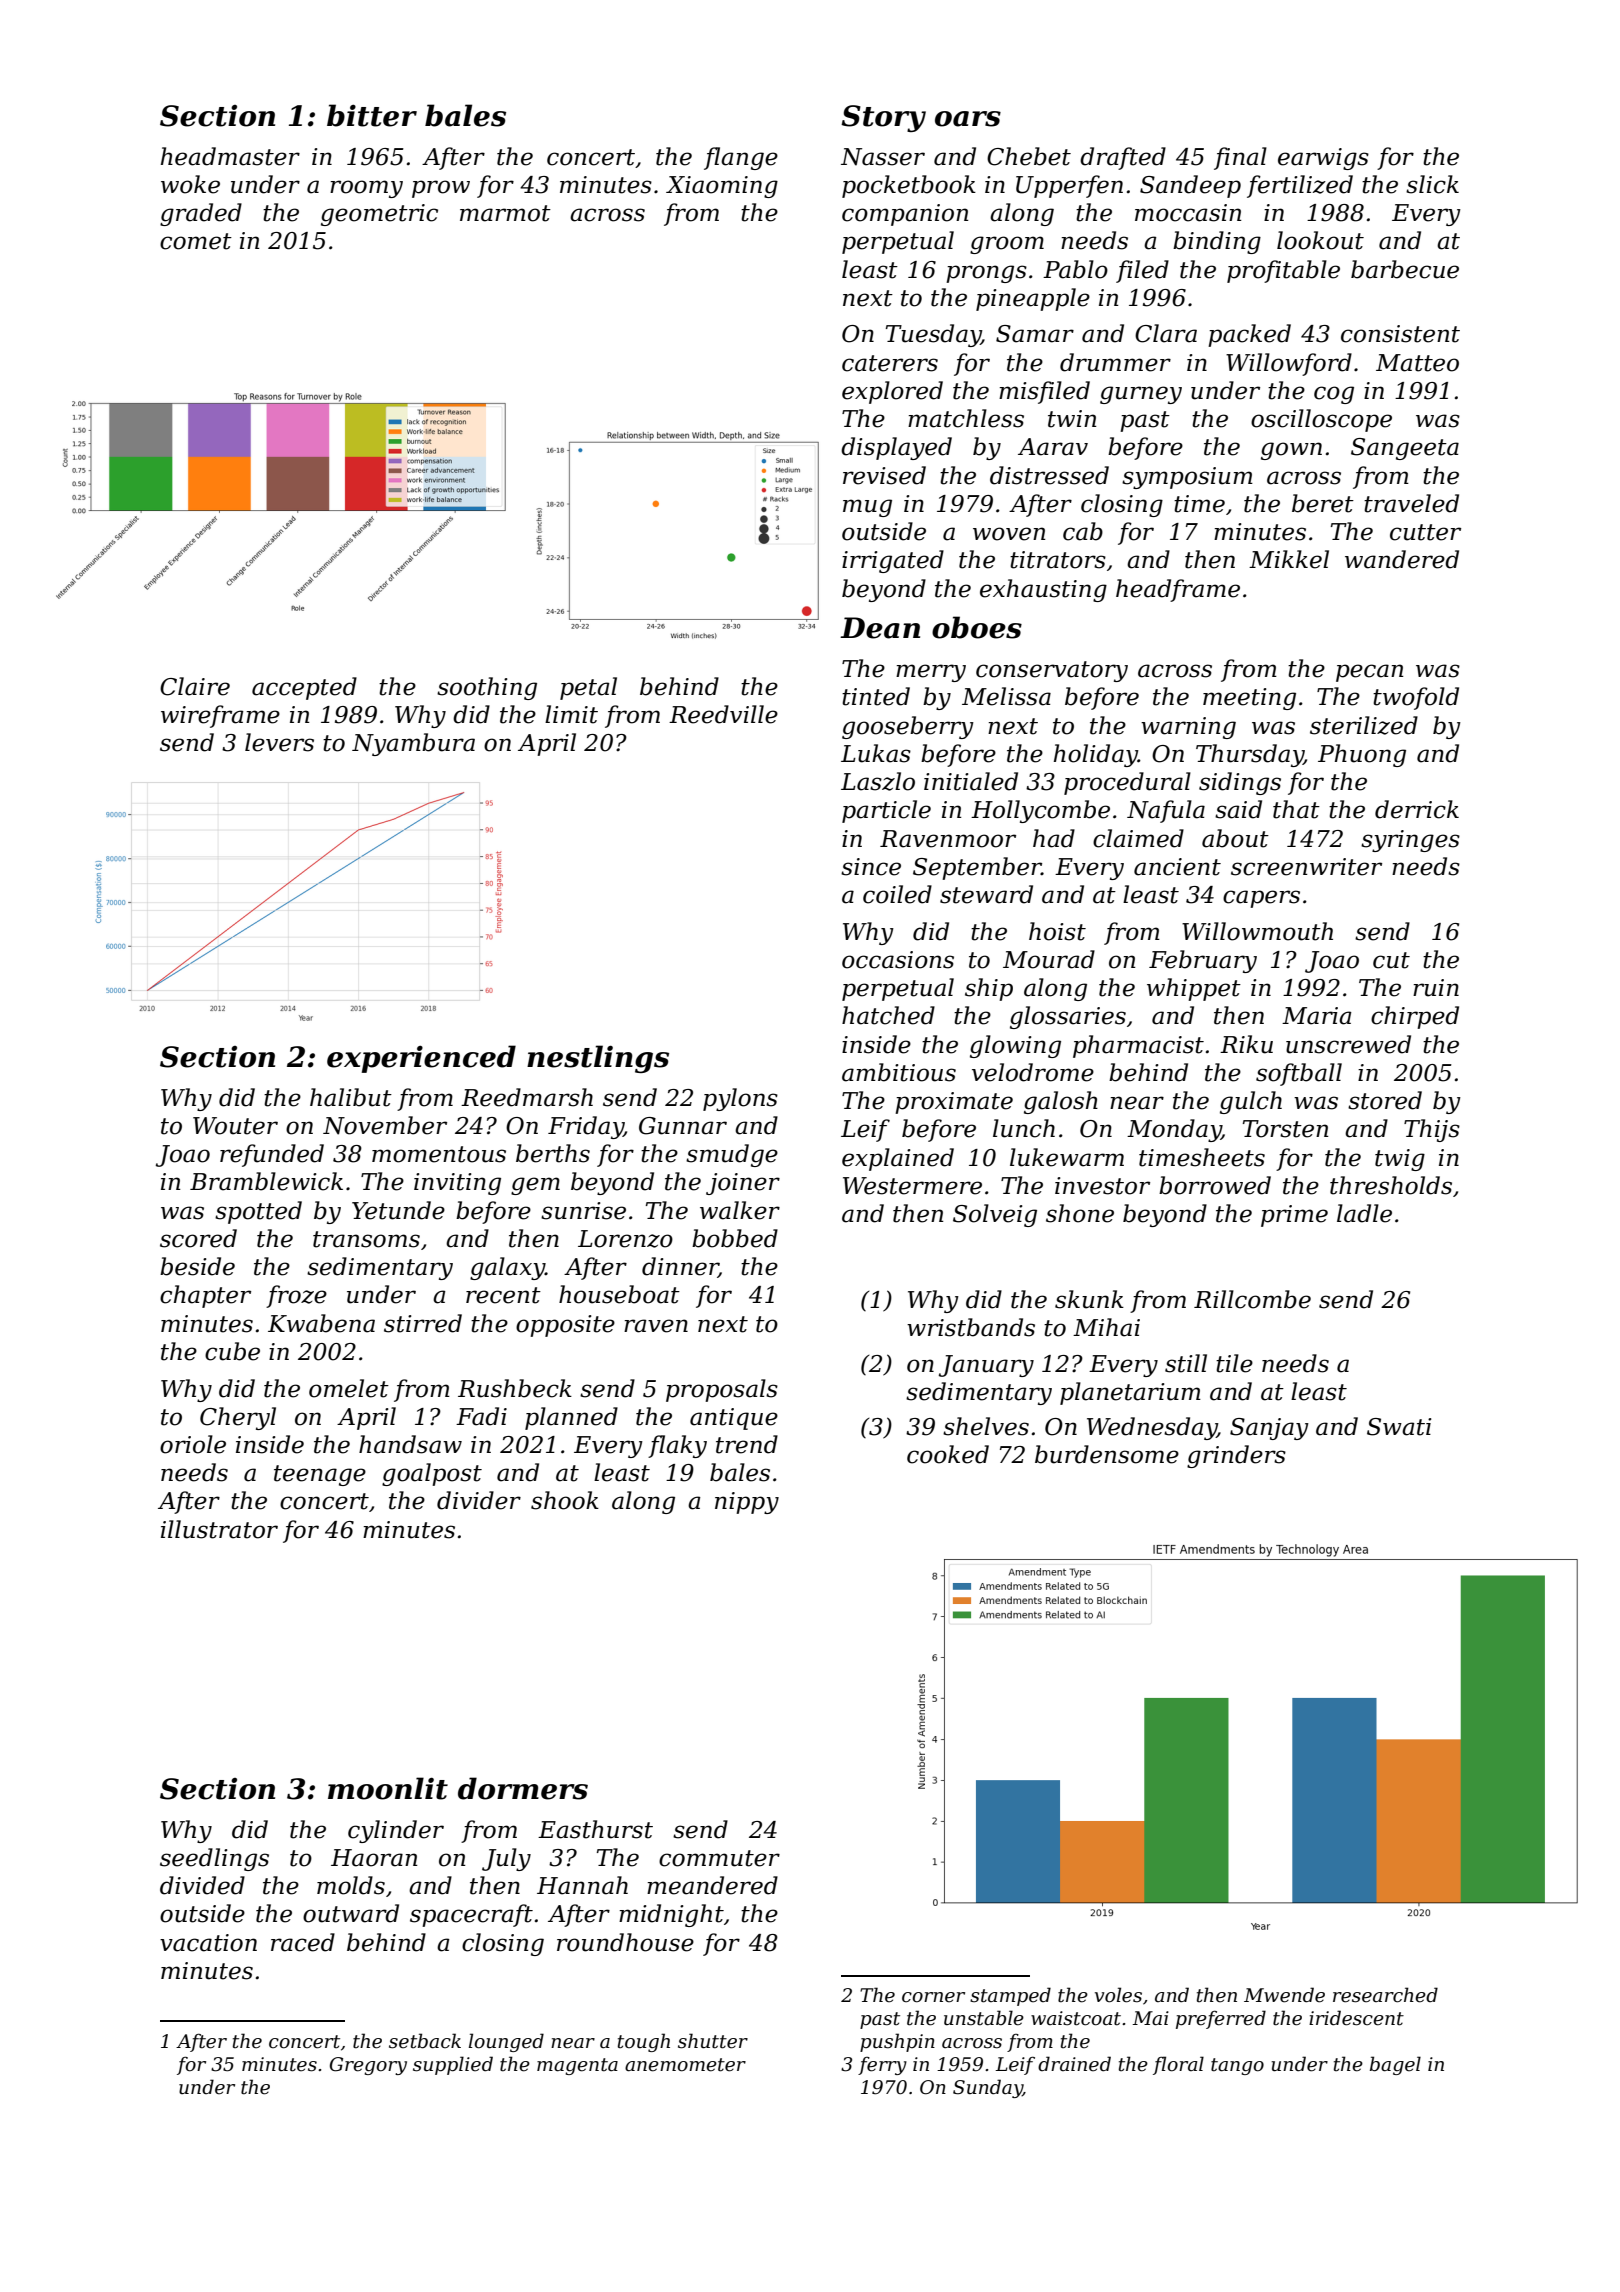  I want to click on commuter, so click(719, 1858).
